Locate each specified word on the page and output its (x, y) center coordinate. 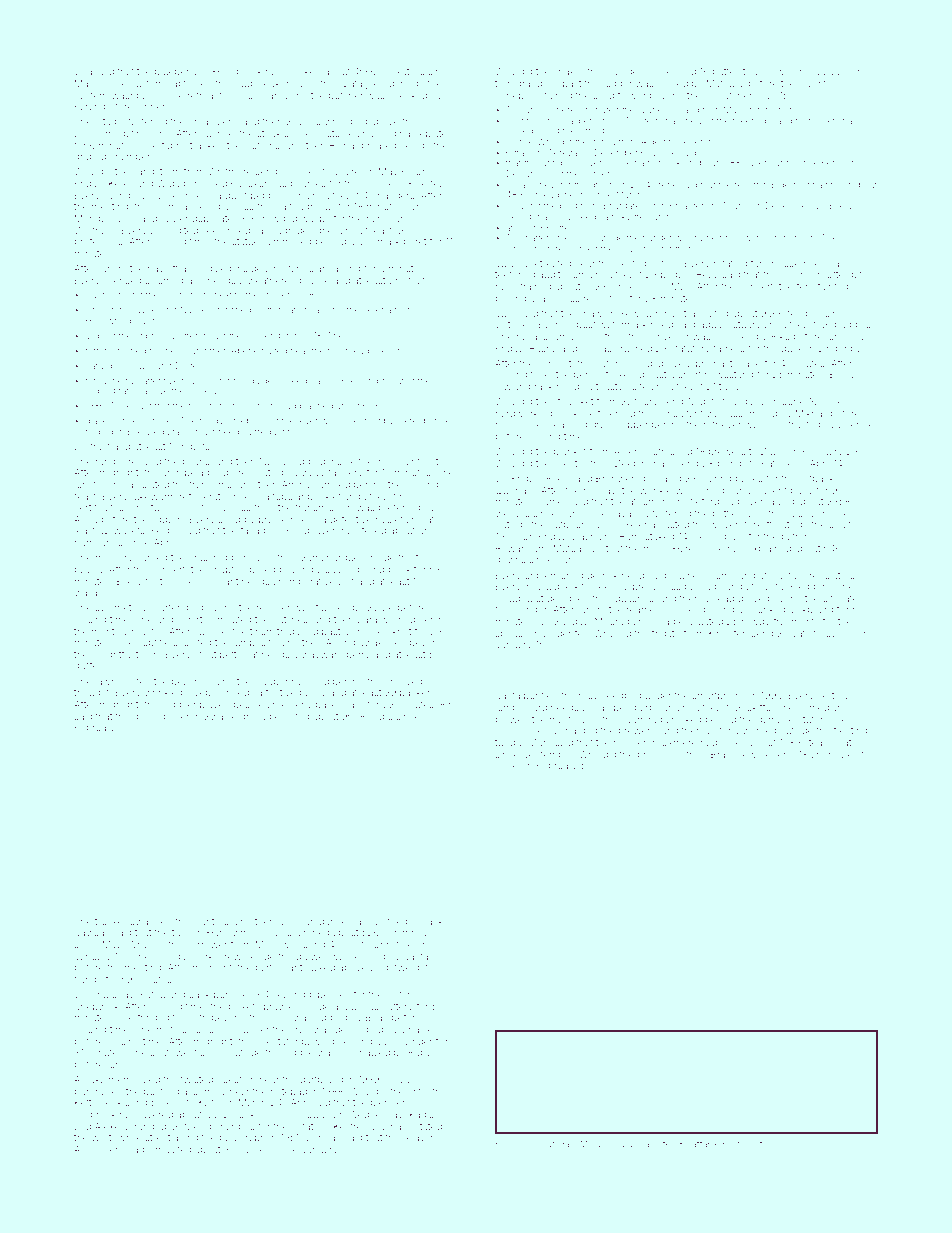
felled (373, 530)
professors (99, 242)
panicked (681, 720)
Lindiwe (772, 71)
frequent (272, 432)
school (224, 1029)
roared (382, 145)
